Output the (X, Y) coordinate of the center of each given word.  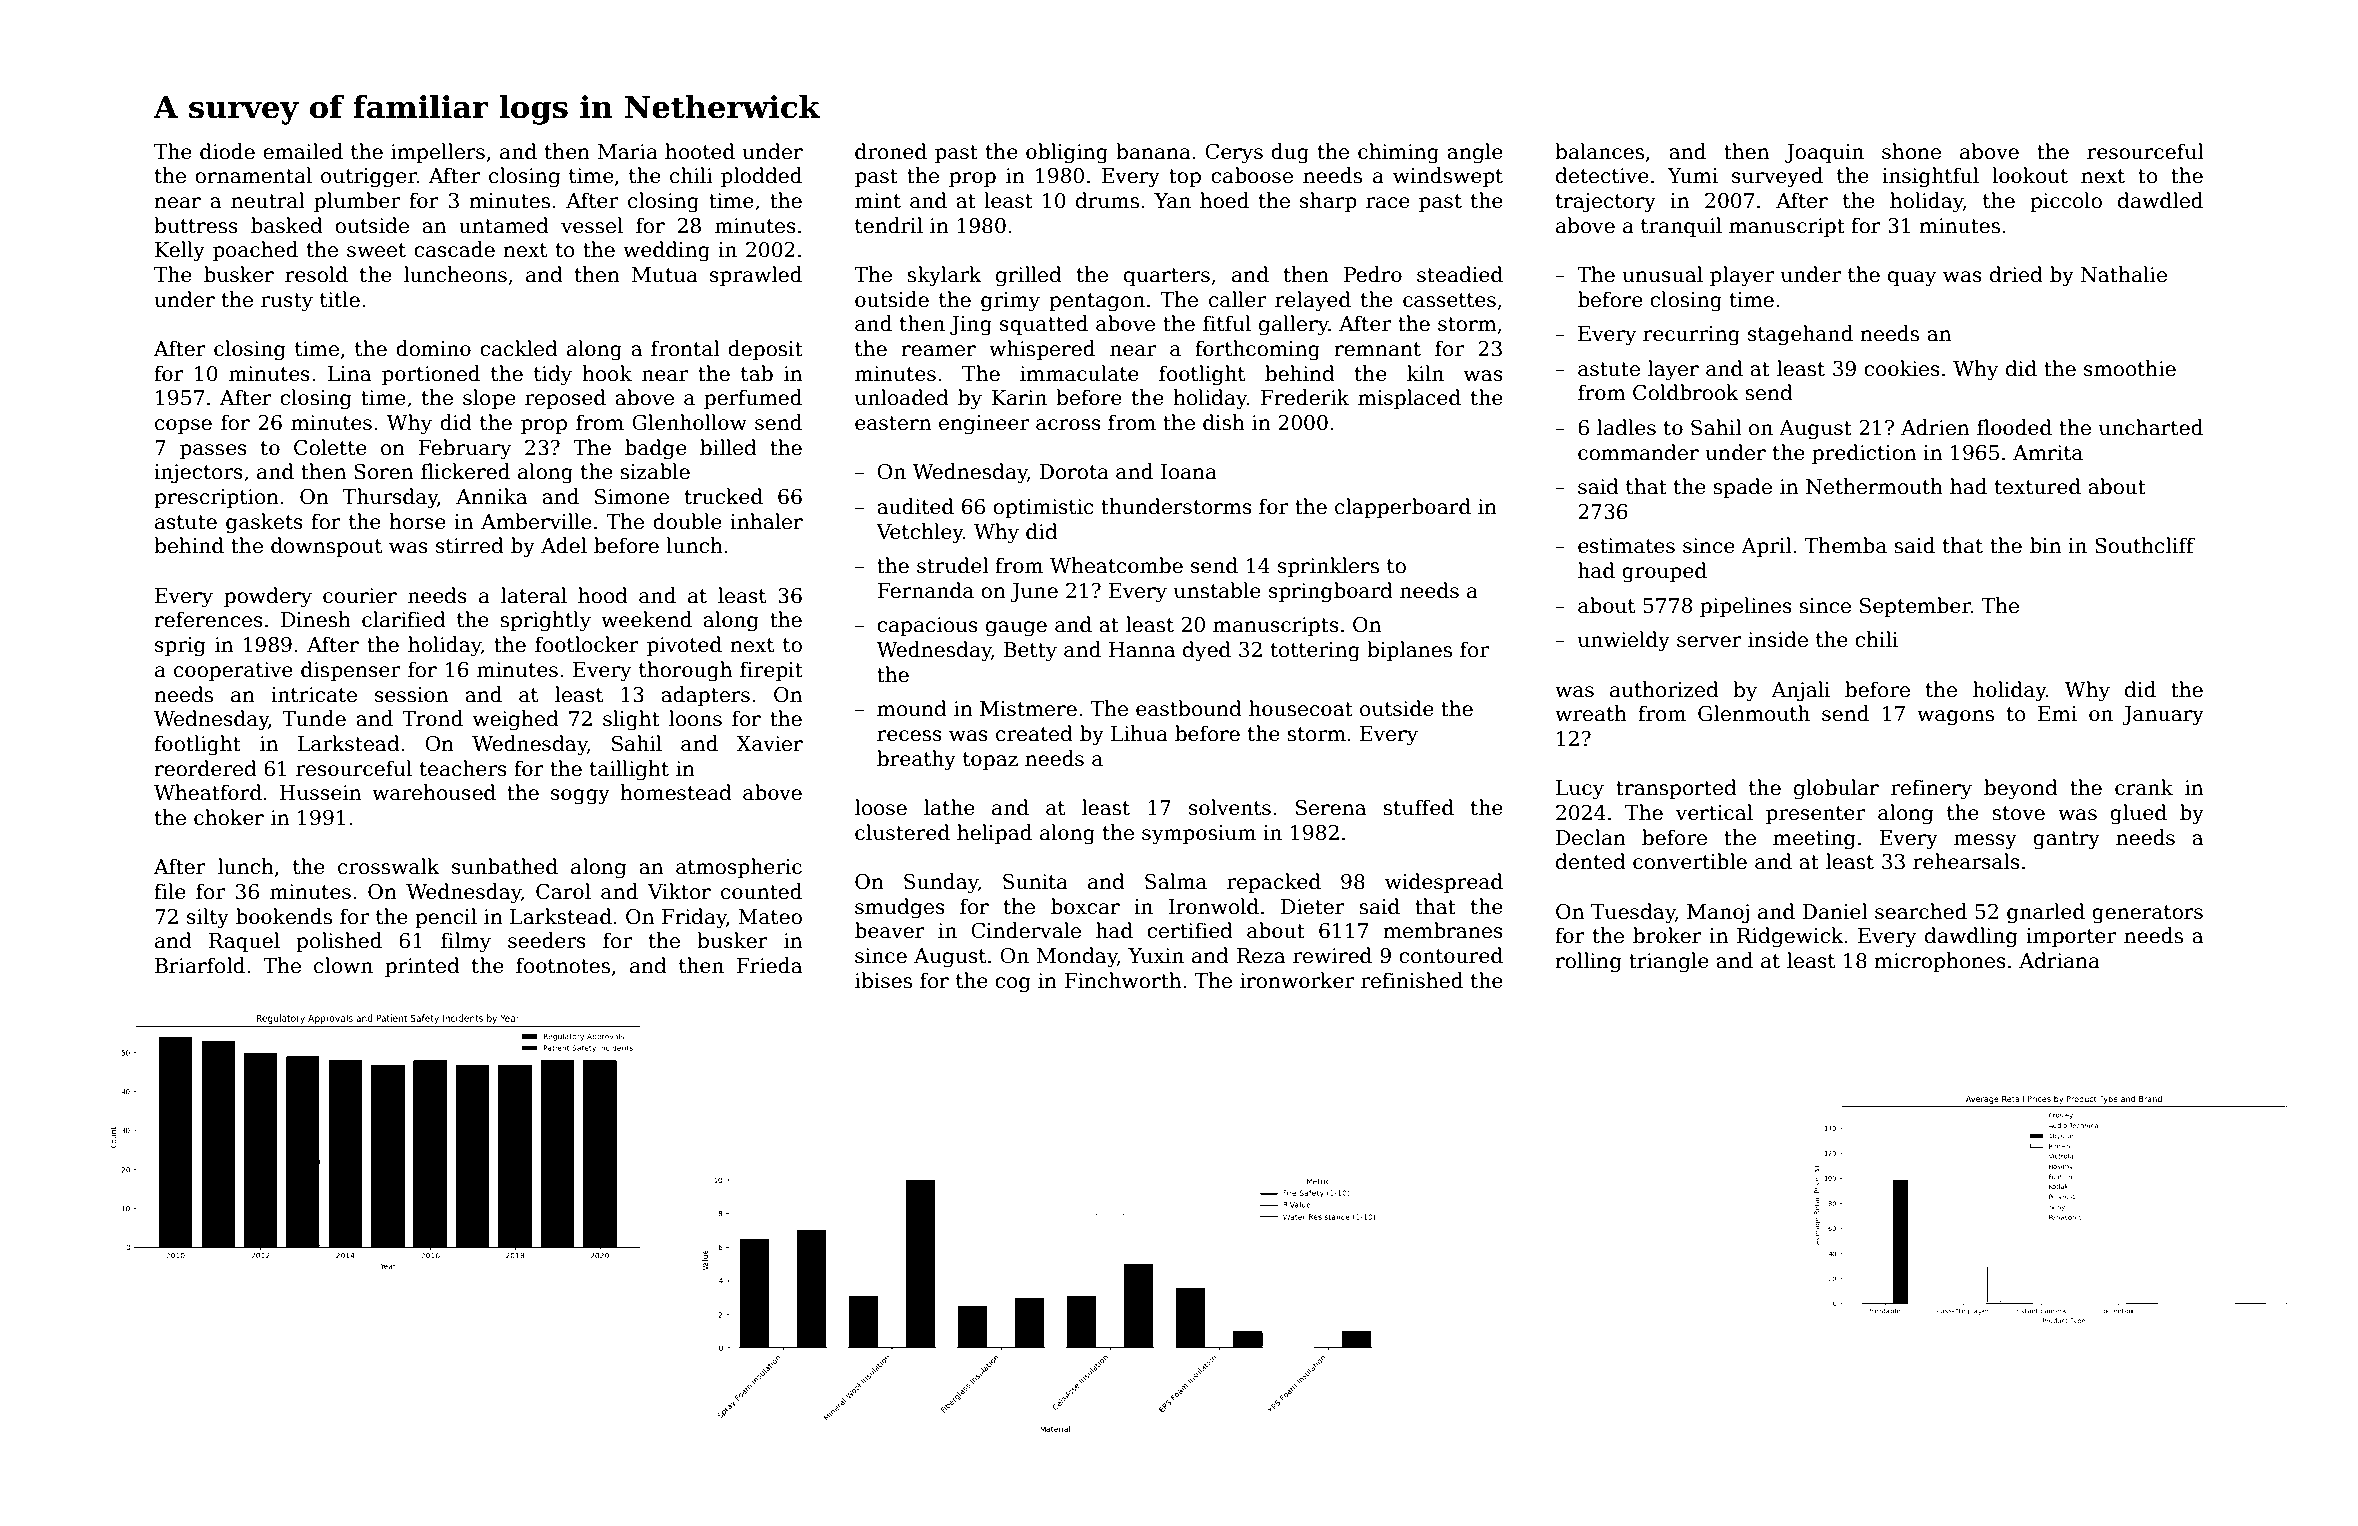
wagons (1955, 718)
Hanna (1142, 650)
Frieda (769, 965)
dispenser (350, 671)
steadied (1460, 274)
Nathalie (2124, 274)
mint (878, 201)
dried (2016, 274)
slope (489, 399)
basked (287, 225)
